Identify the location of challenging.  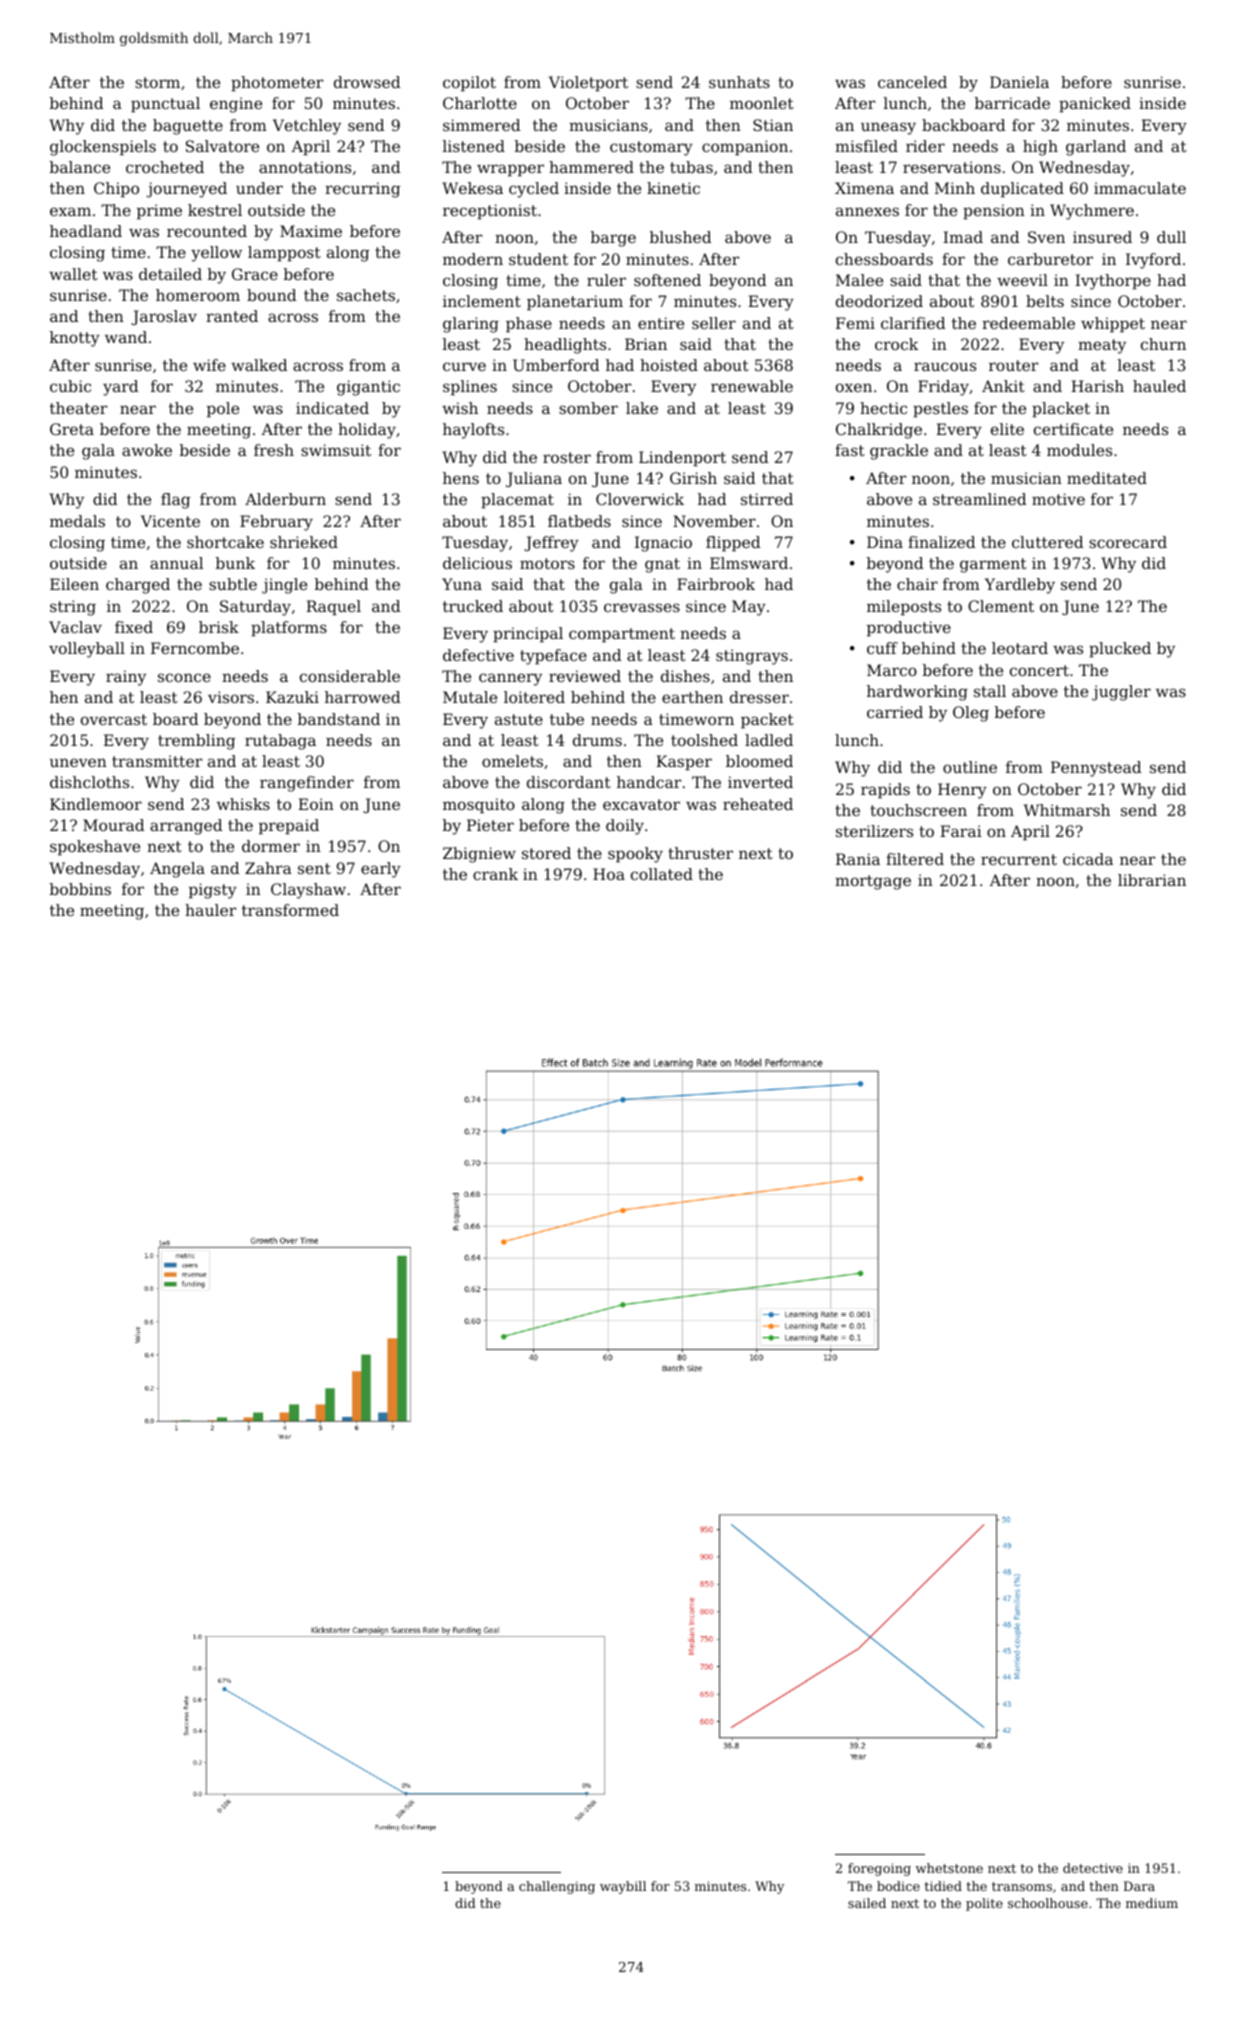
(557, 1887).
